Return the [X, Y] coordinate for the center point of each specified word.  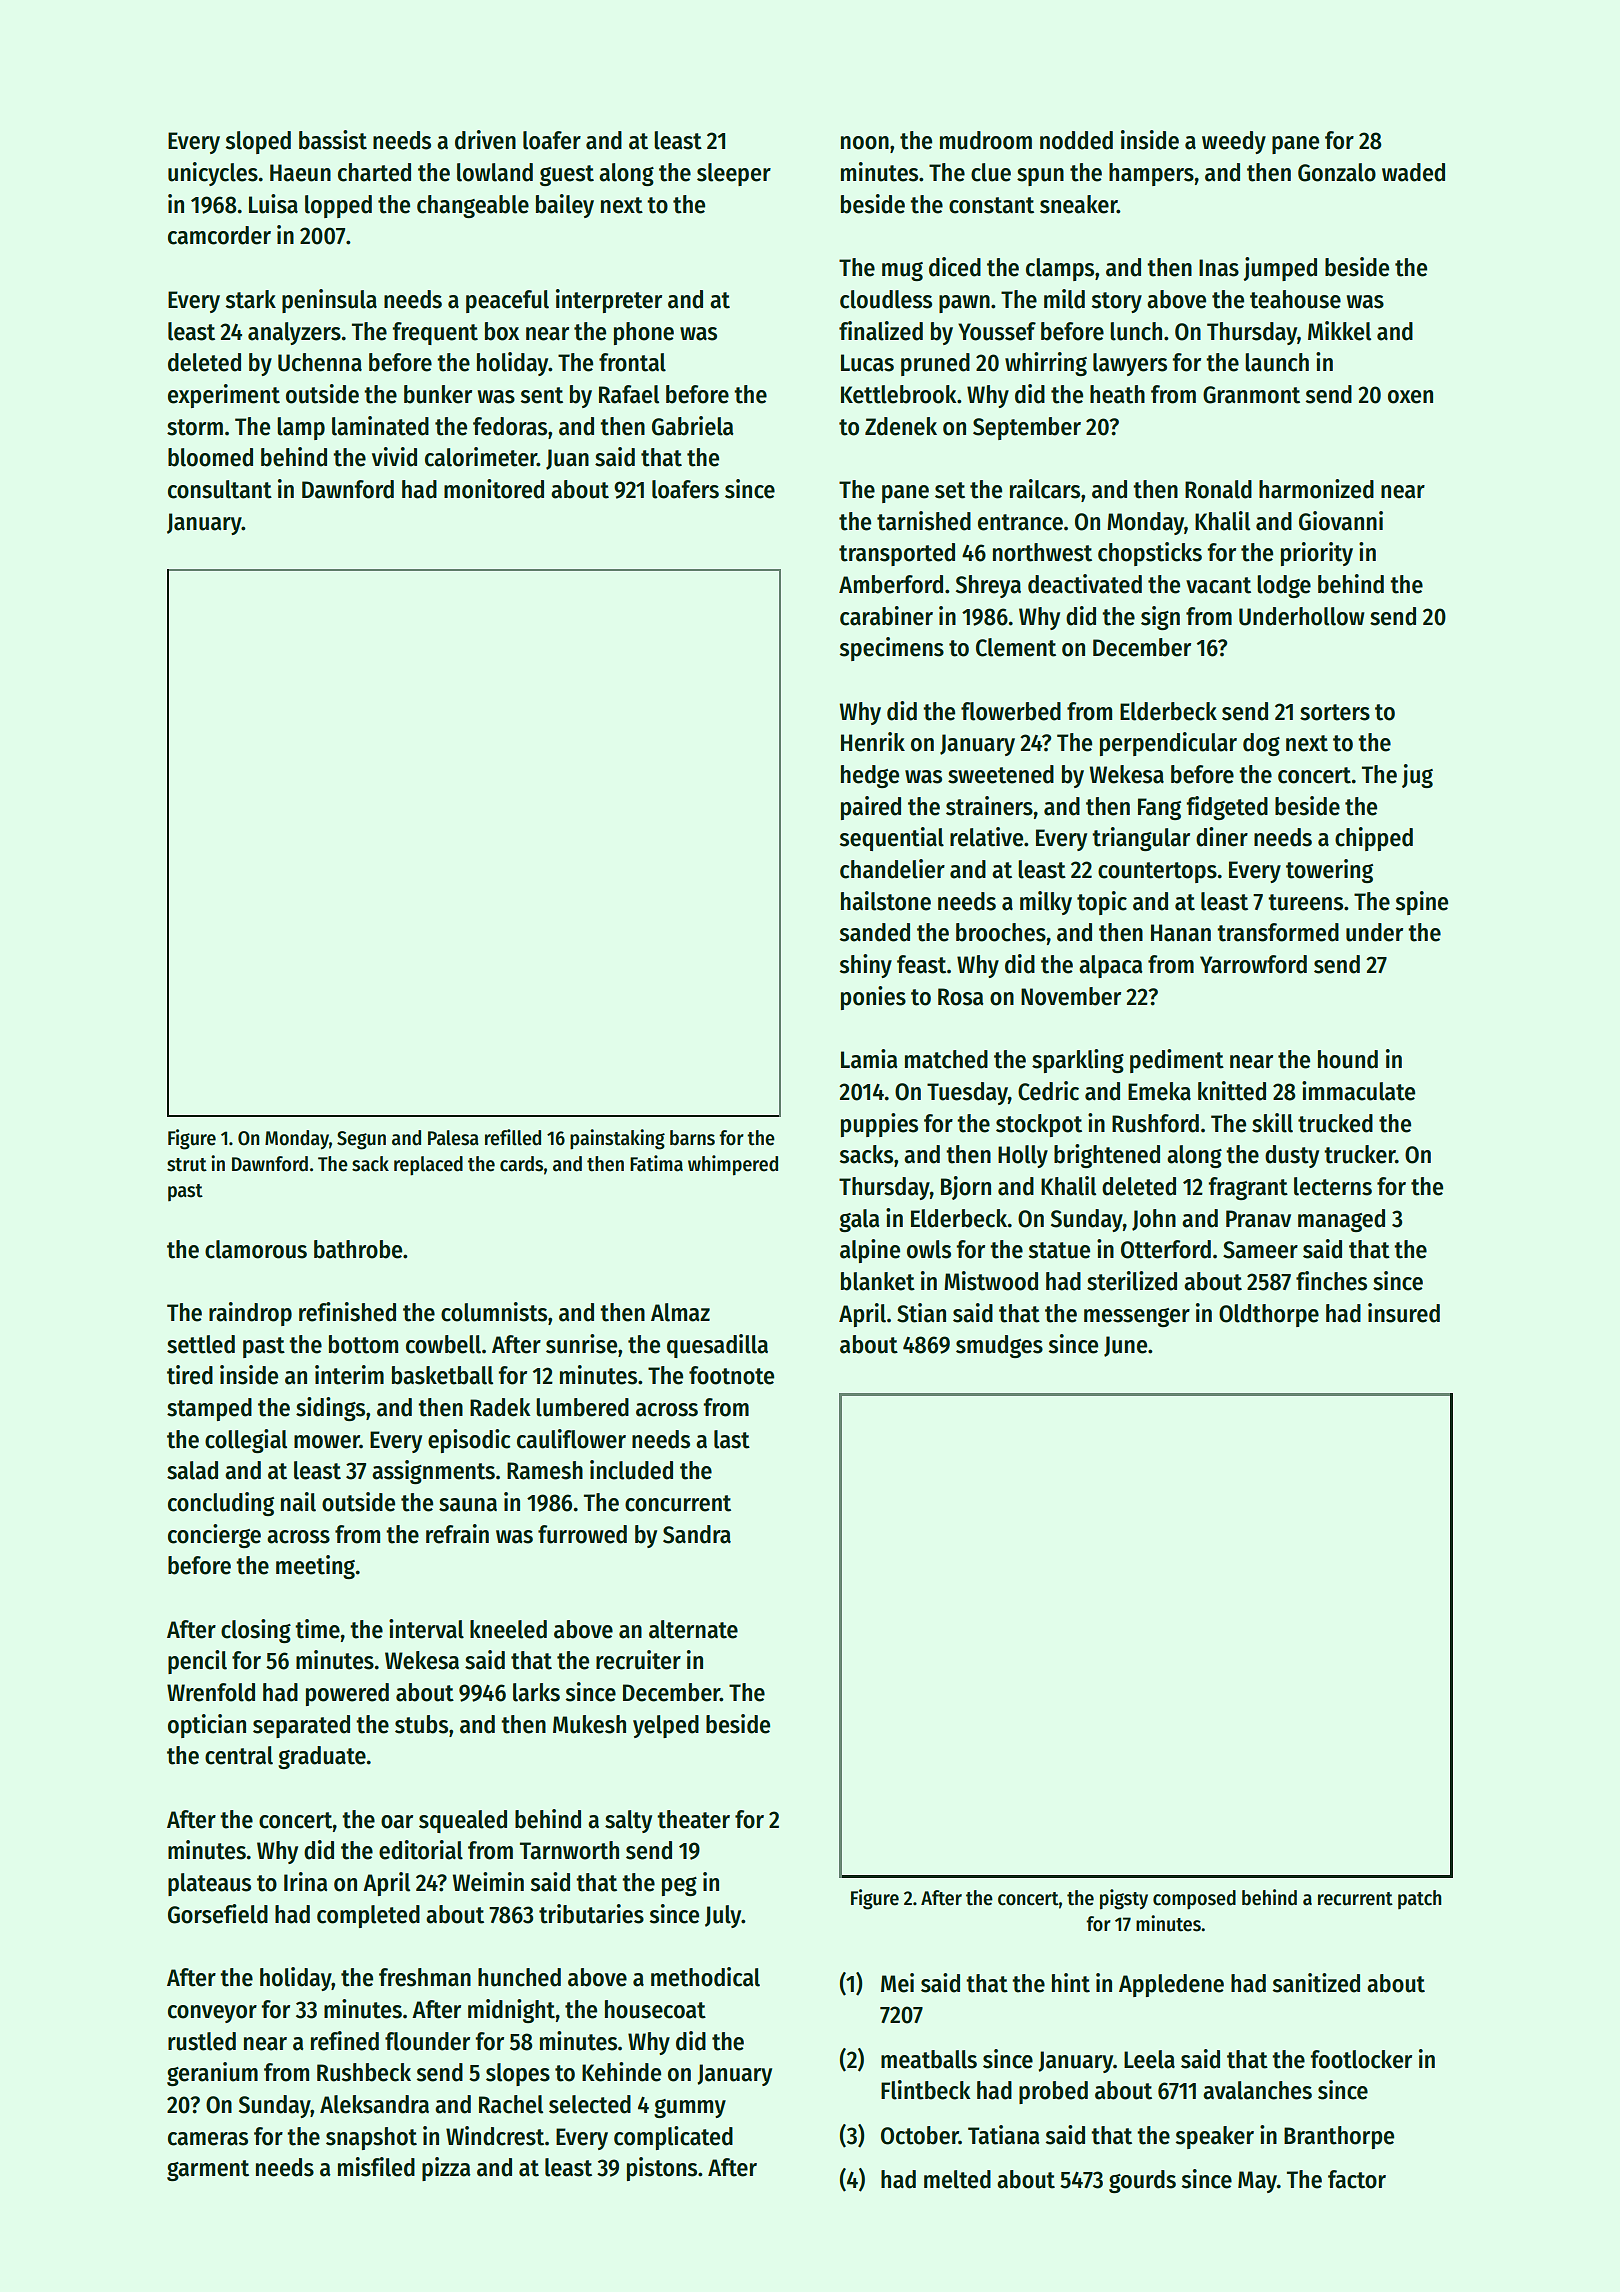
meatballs [929, 2059]
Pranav [1258, 1219]
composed [1194, 1900]
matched [946, 1059]
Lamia [869, 1059]
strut [187, 1165]
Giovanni [1341, 521]
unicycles [213, 174]
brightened [1107, 1156]
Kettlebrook [899, 394]
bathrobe [358, 1249]
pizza [446, 2169]
